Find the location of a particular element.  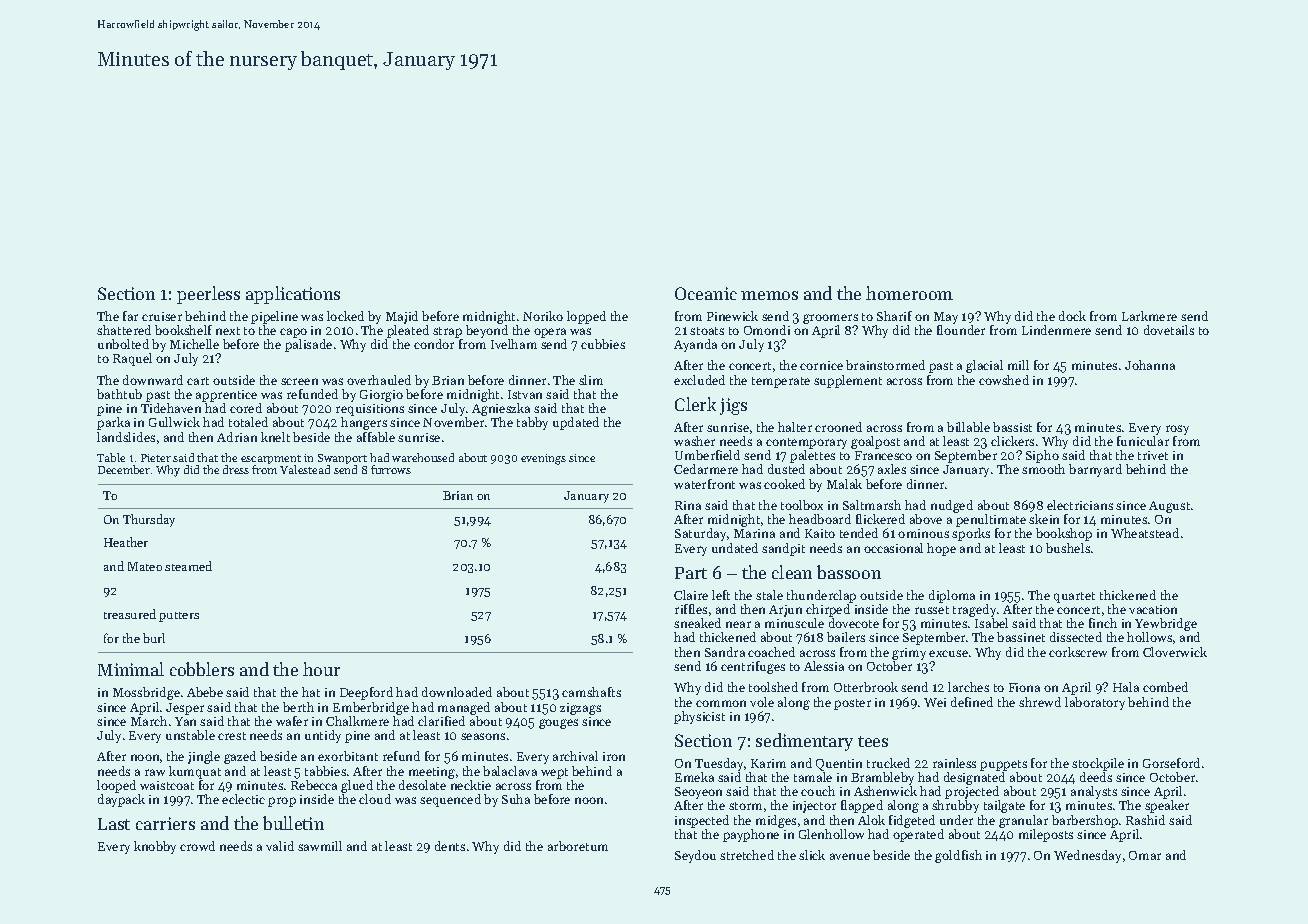

homeroom is located at coordinates (909, 293).
